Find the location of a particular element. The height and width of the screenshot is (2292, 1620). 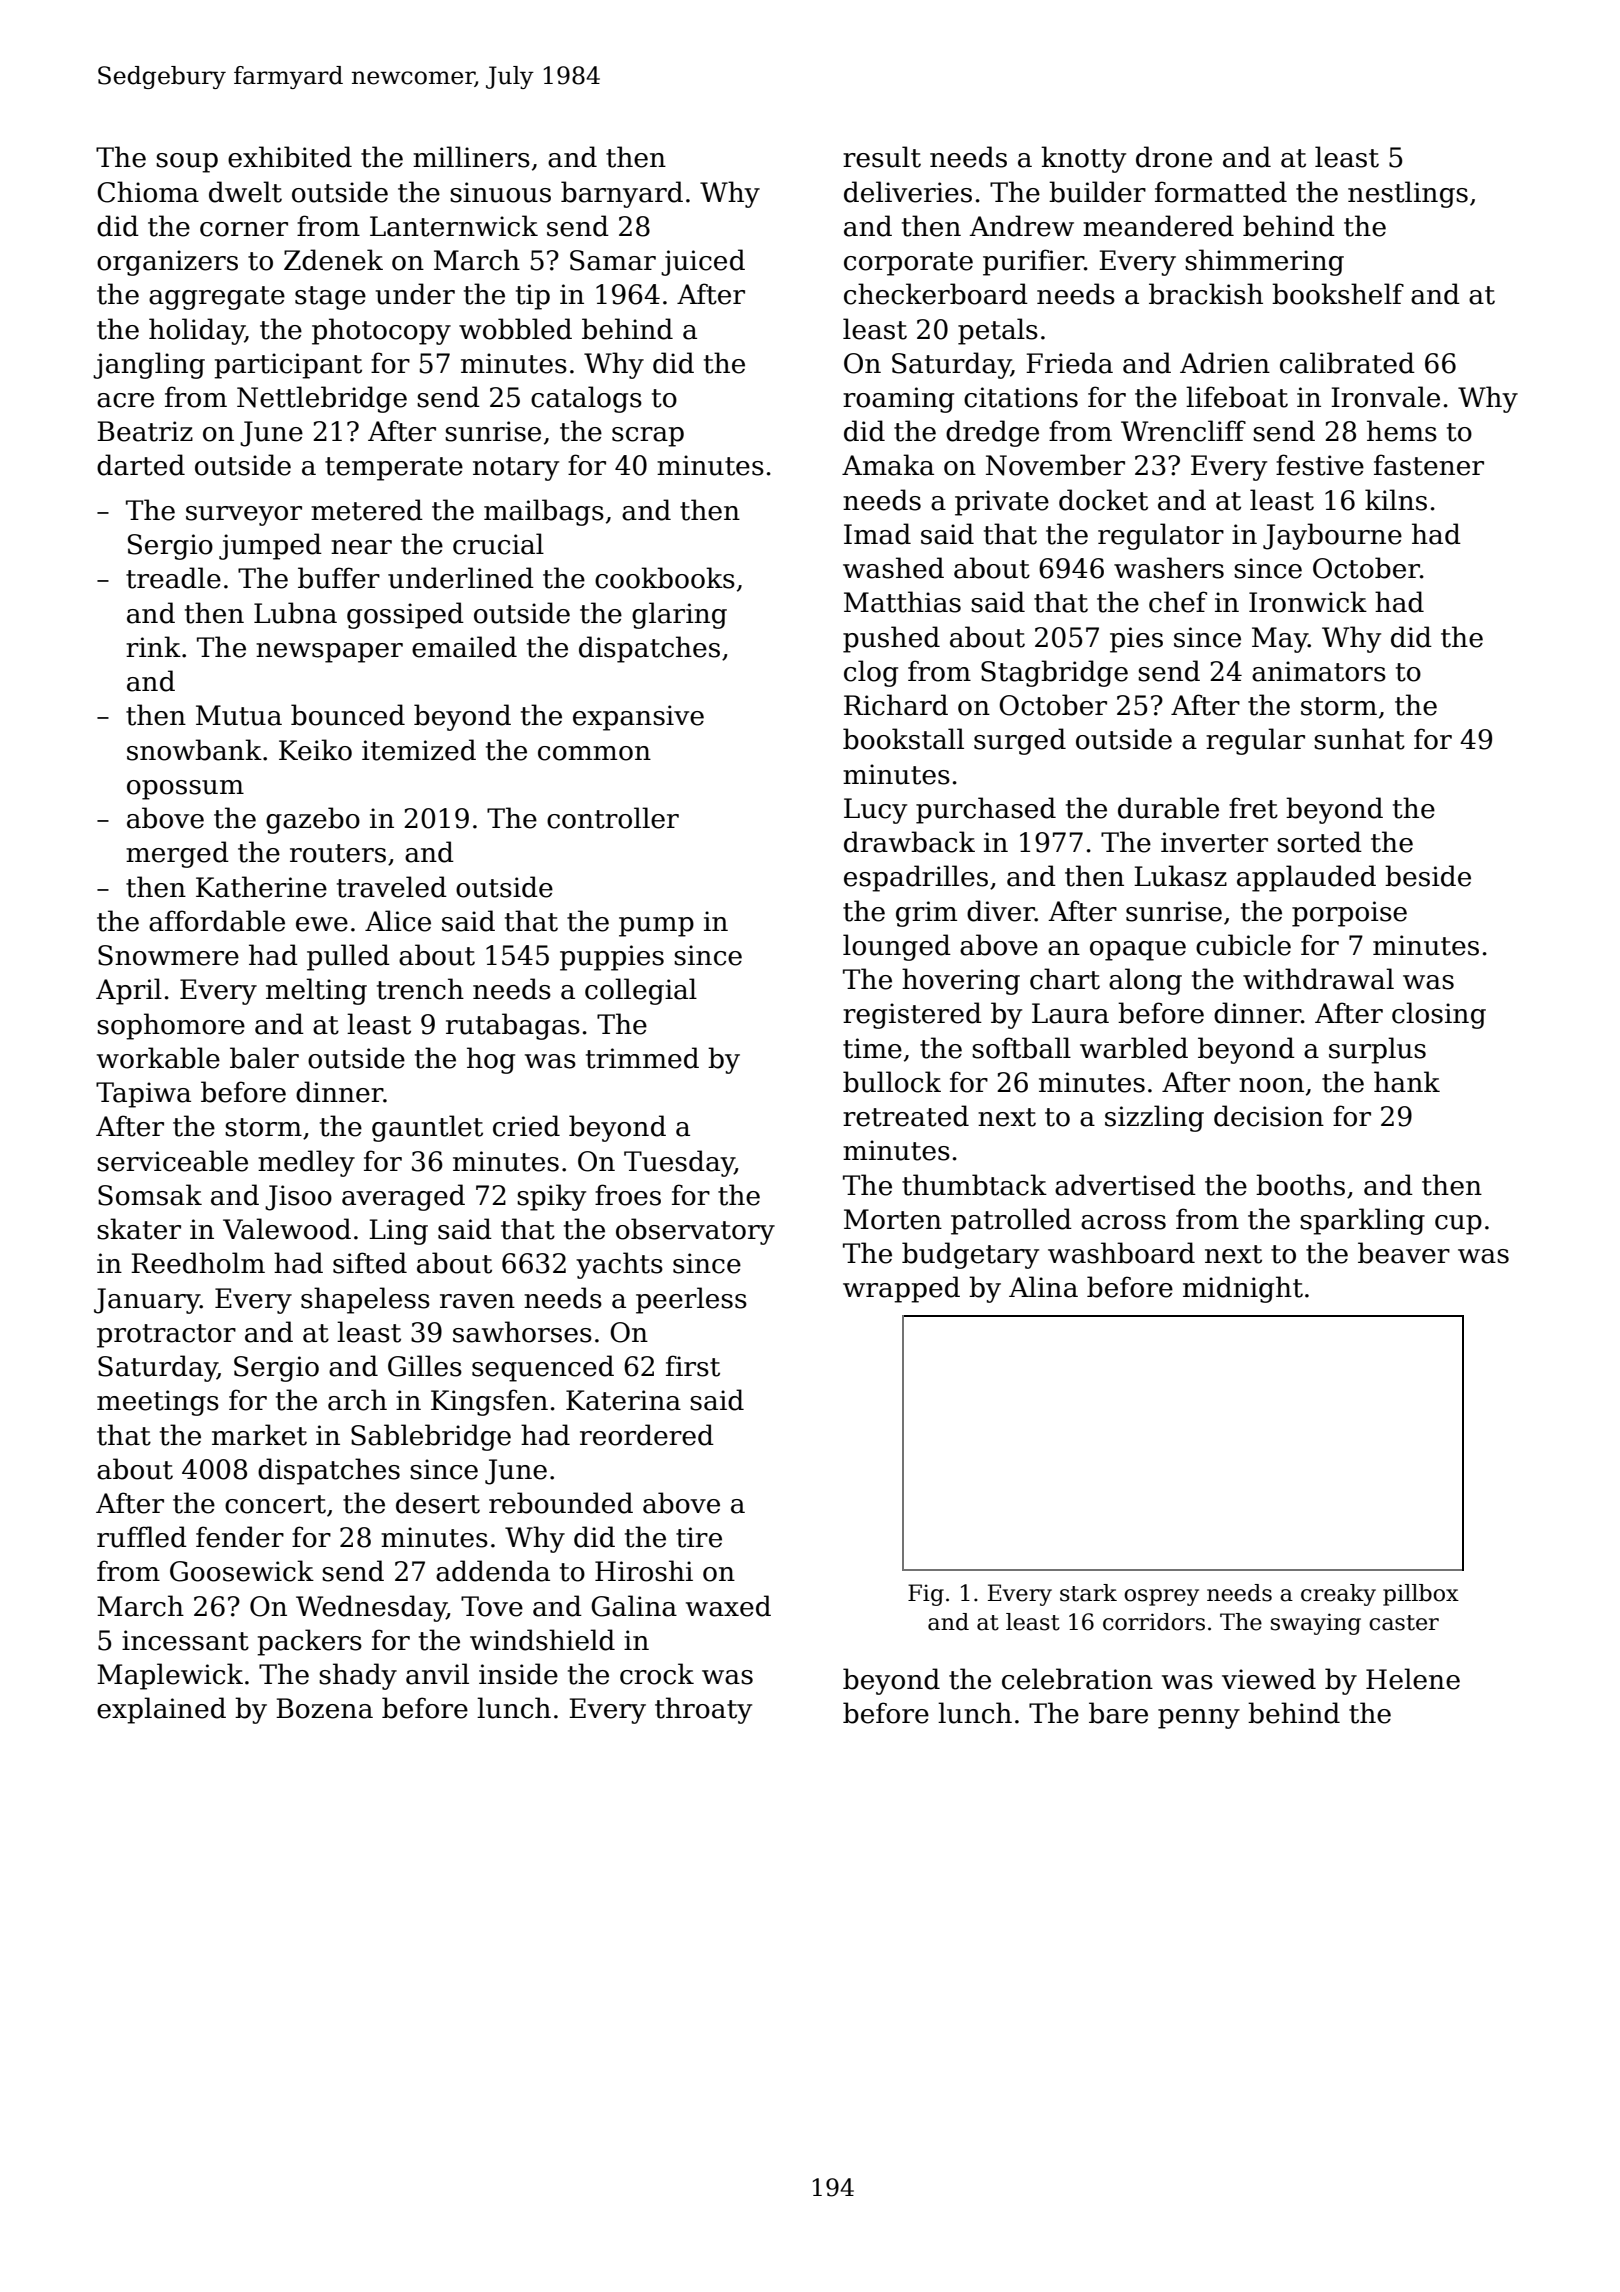

diver is located at coordinates (1001, 911).
